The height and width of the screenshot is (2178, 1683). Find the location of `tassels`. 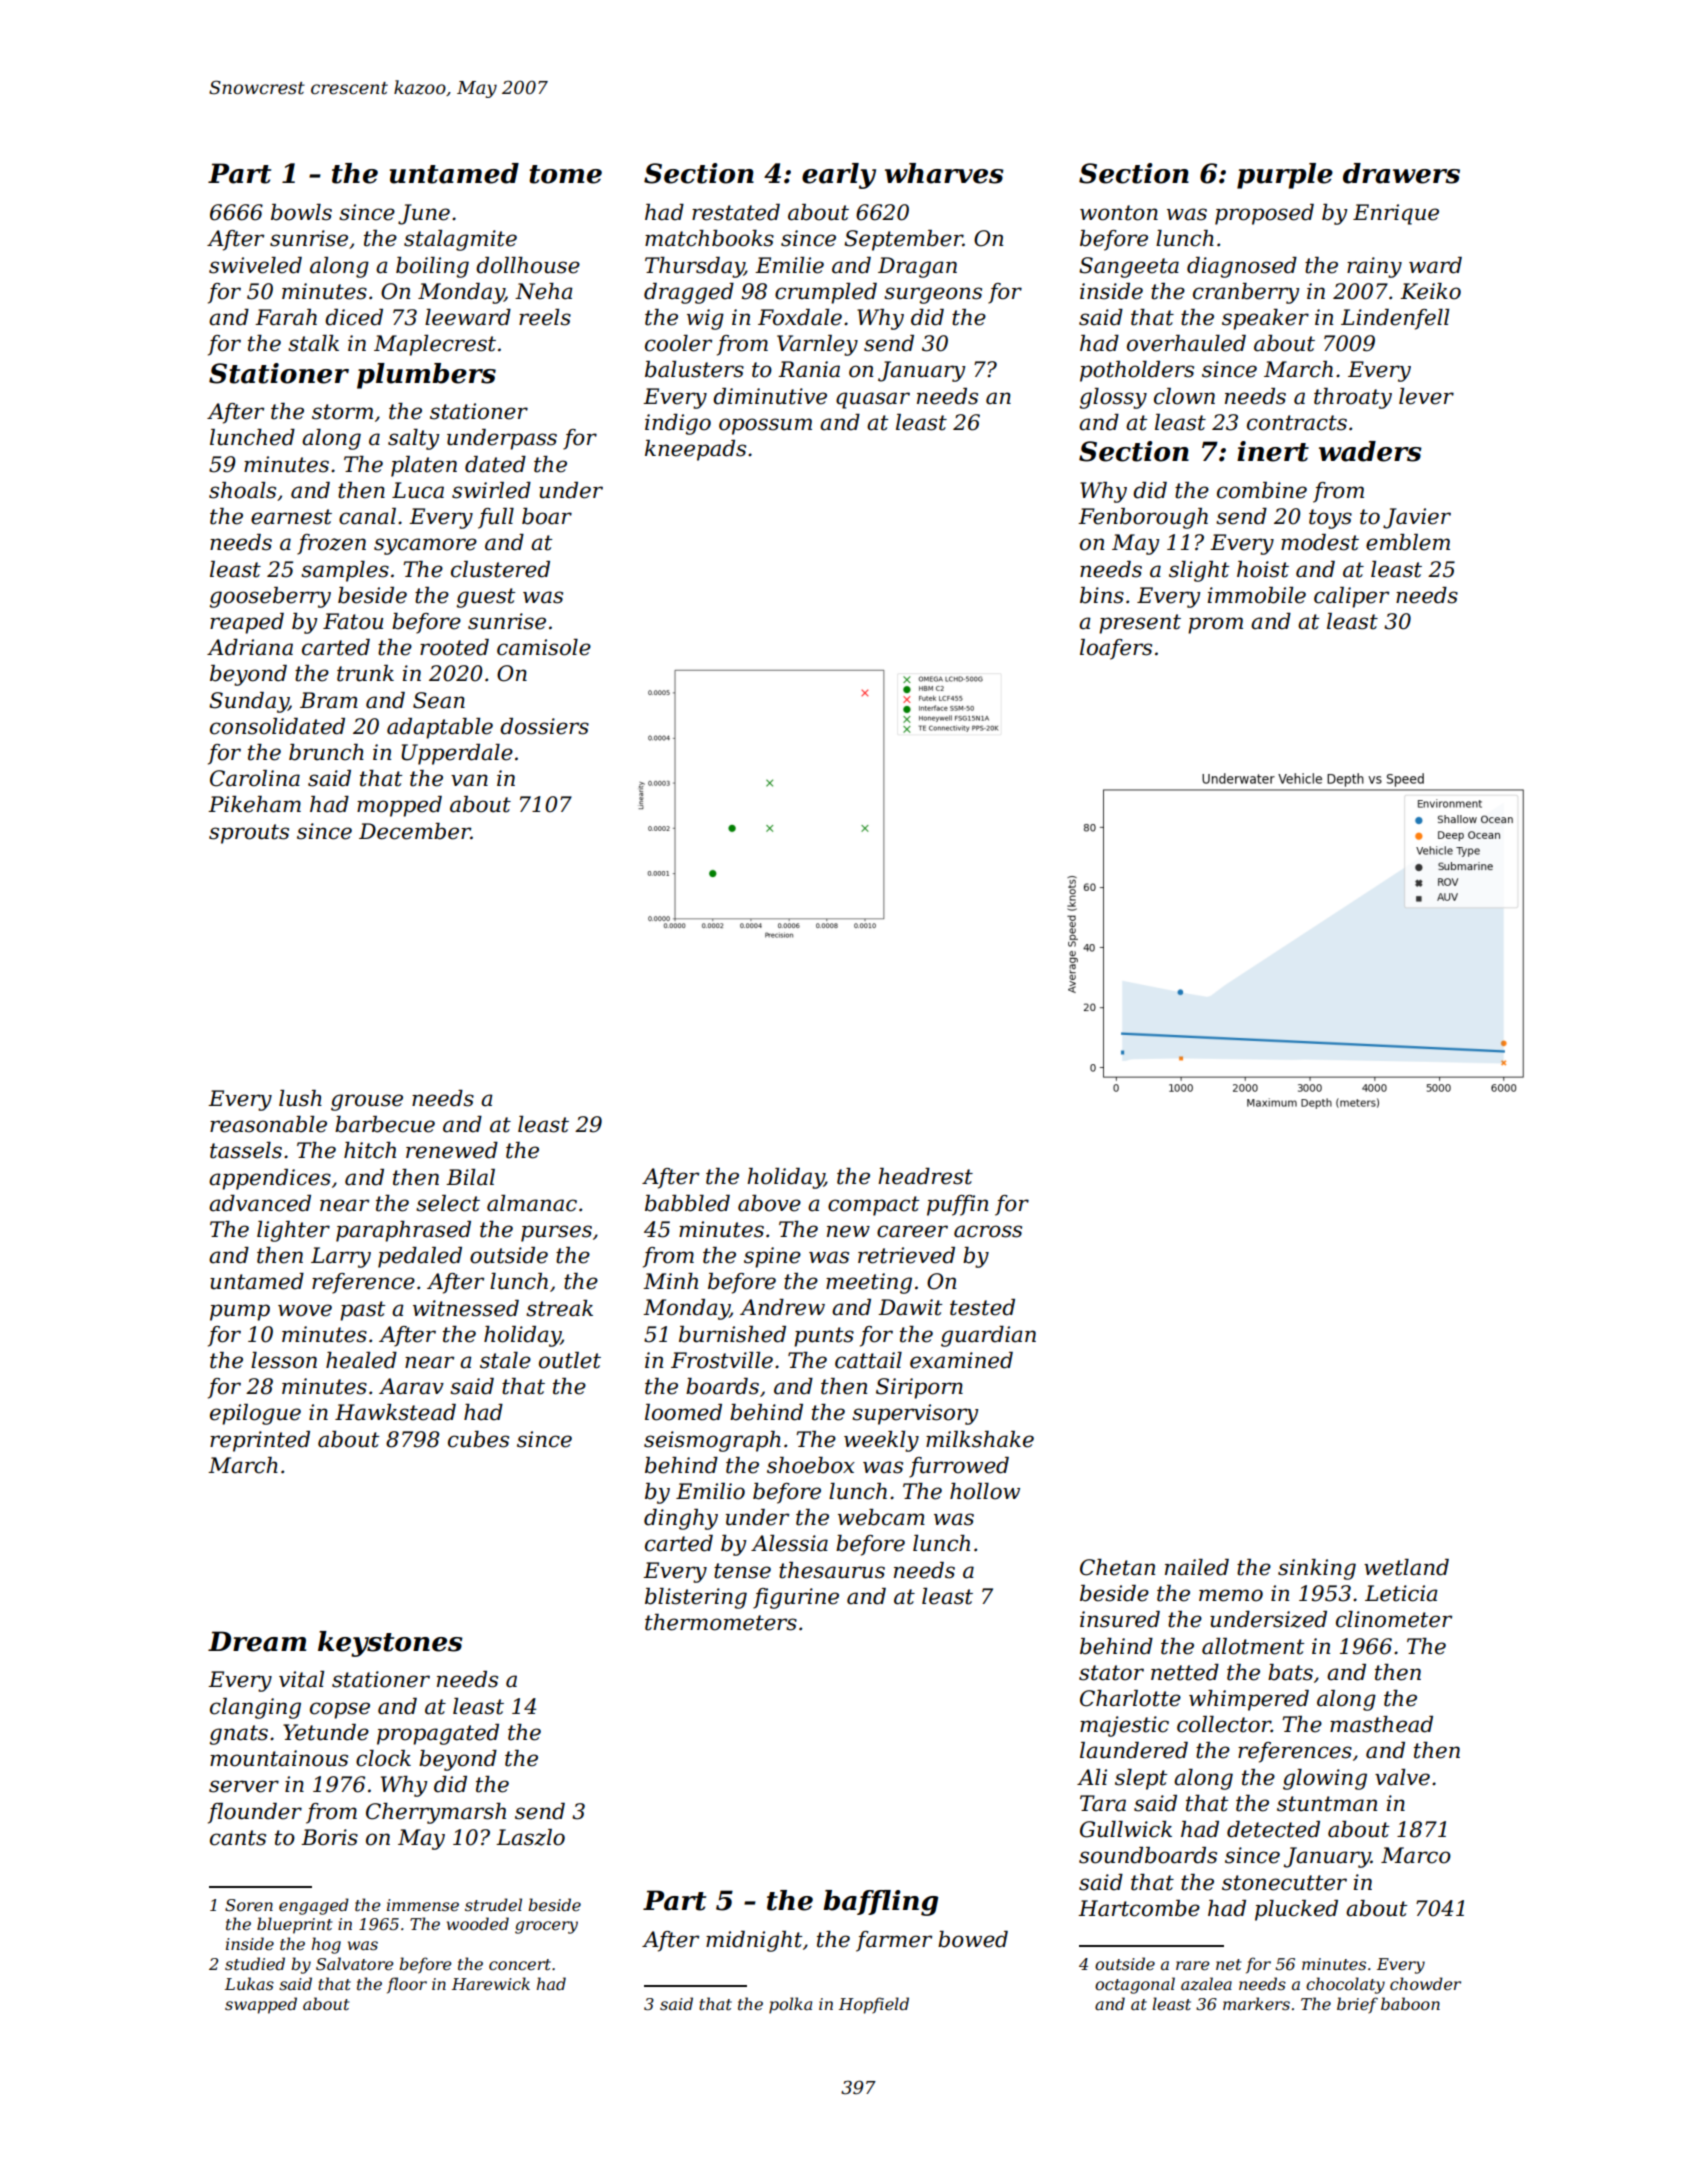

tassels is located at coordinates (246, 1150).
